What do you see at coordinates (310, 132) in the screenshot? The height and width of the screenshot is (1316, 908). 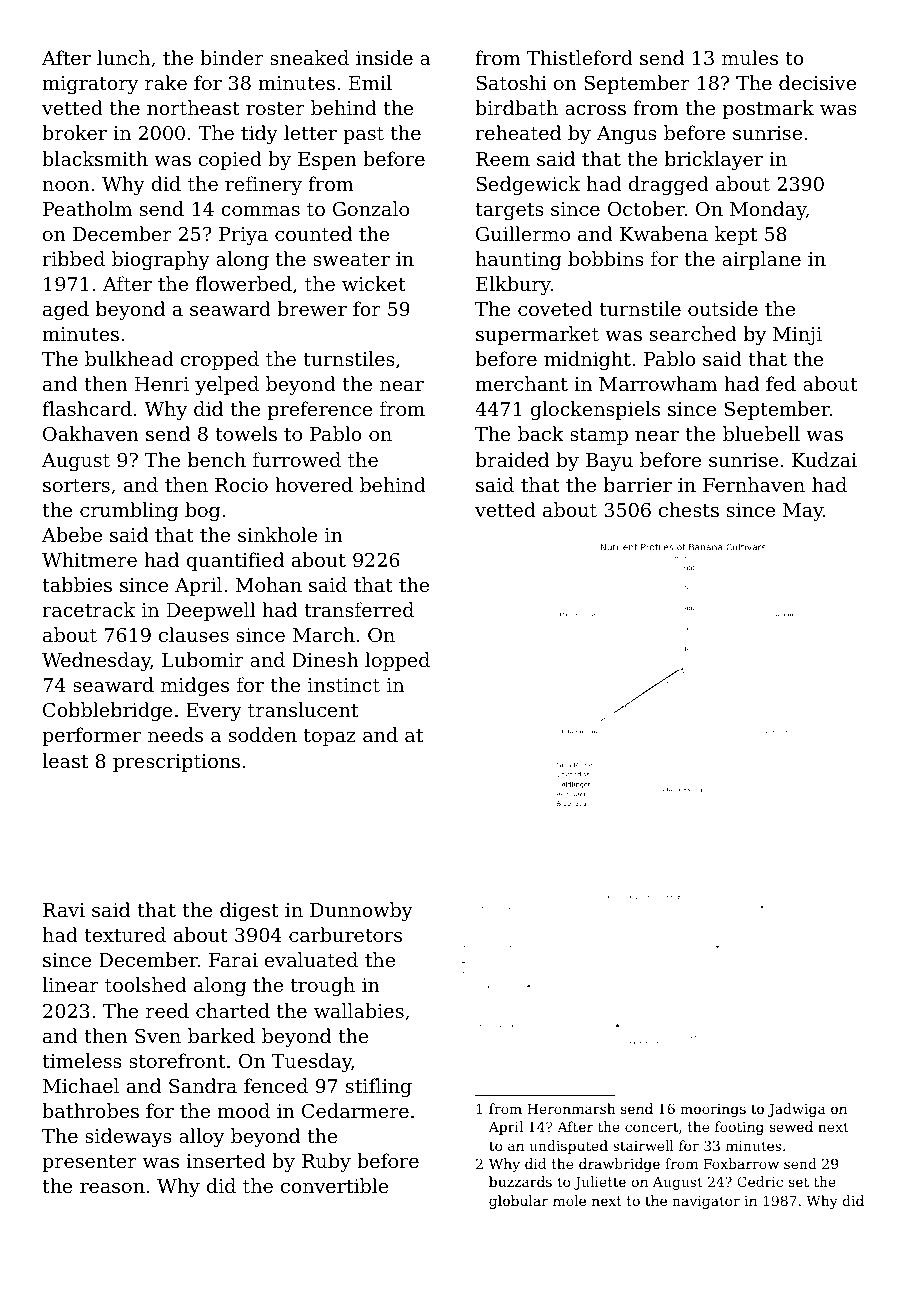 I see `letter` at bounding box center [310, 132].
